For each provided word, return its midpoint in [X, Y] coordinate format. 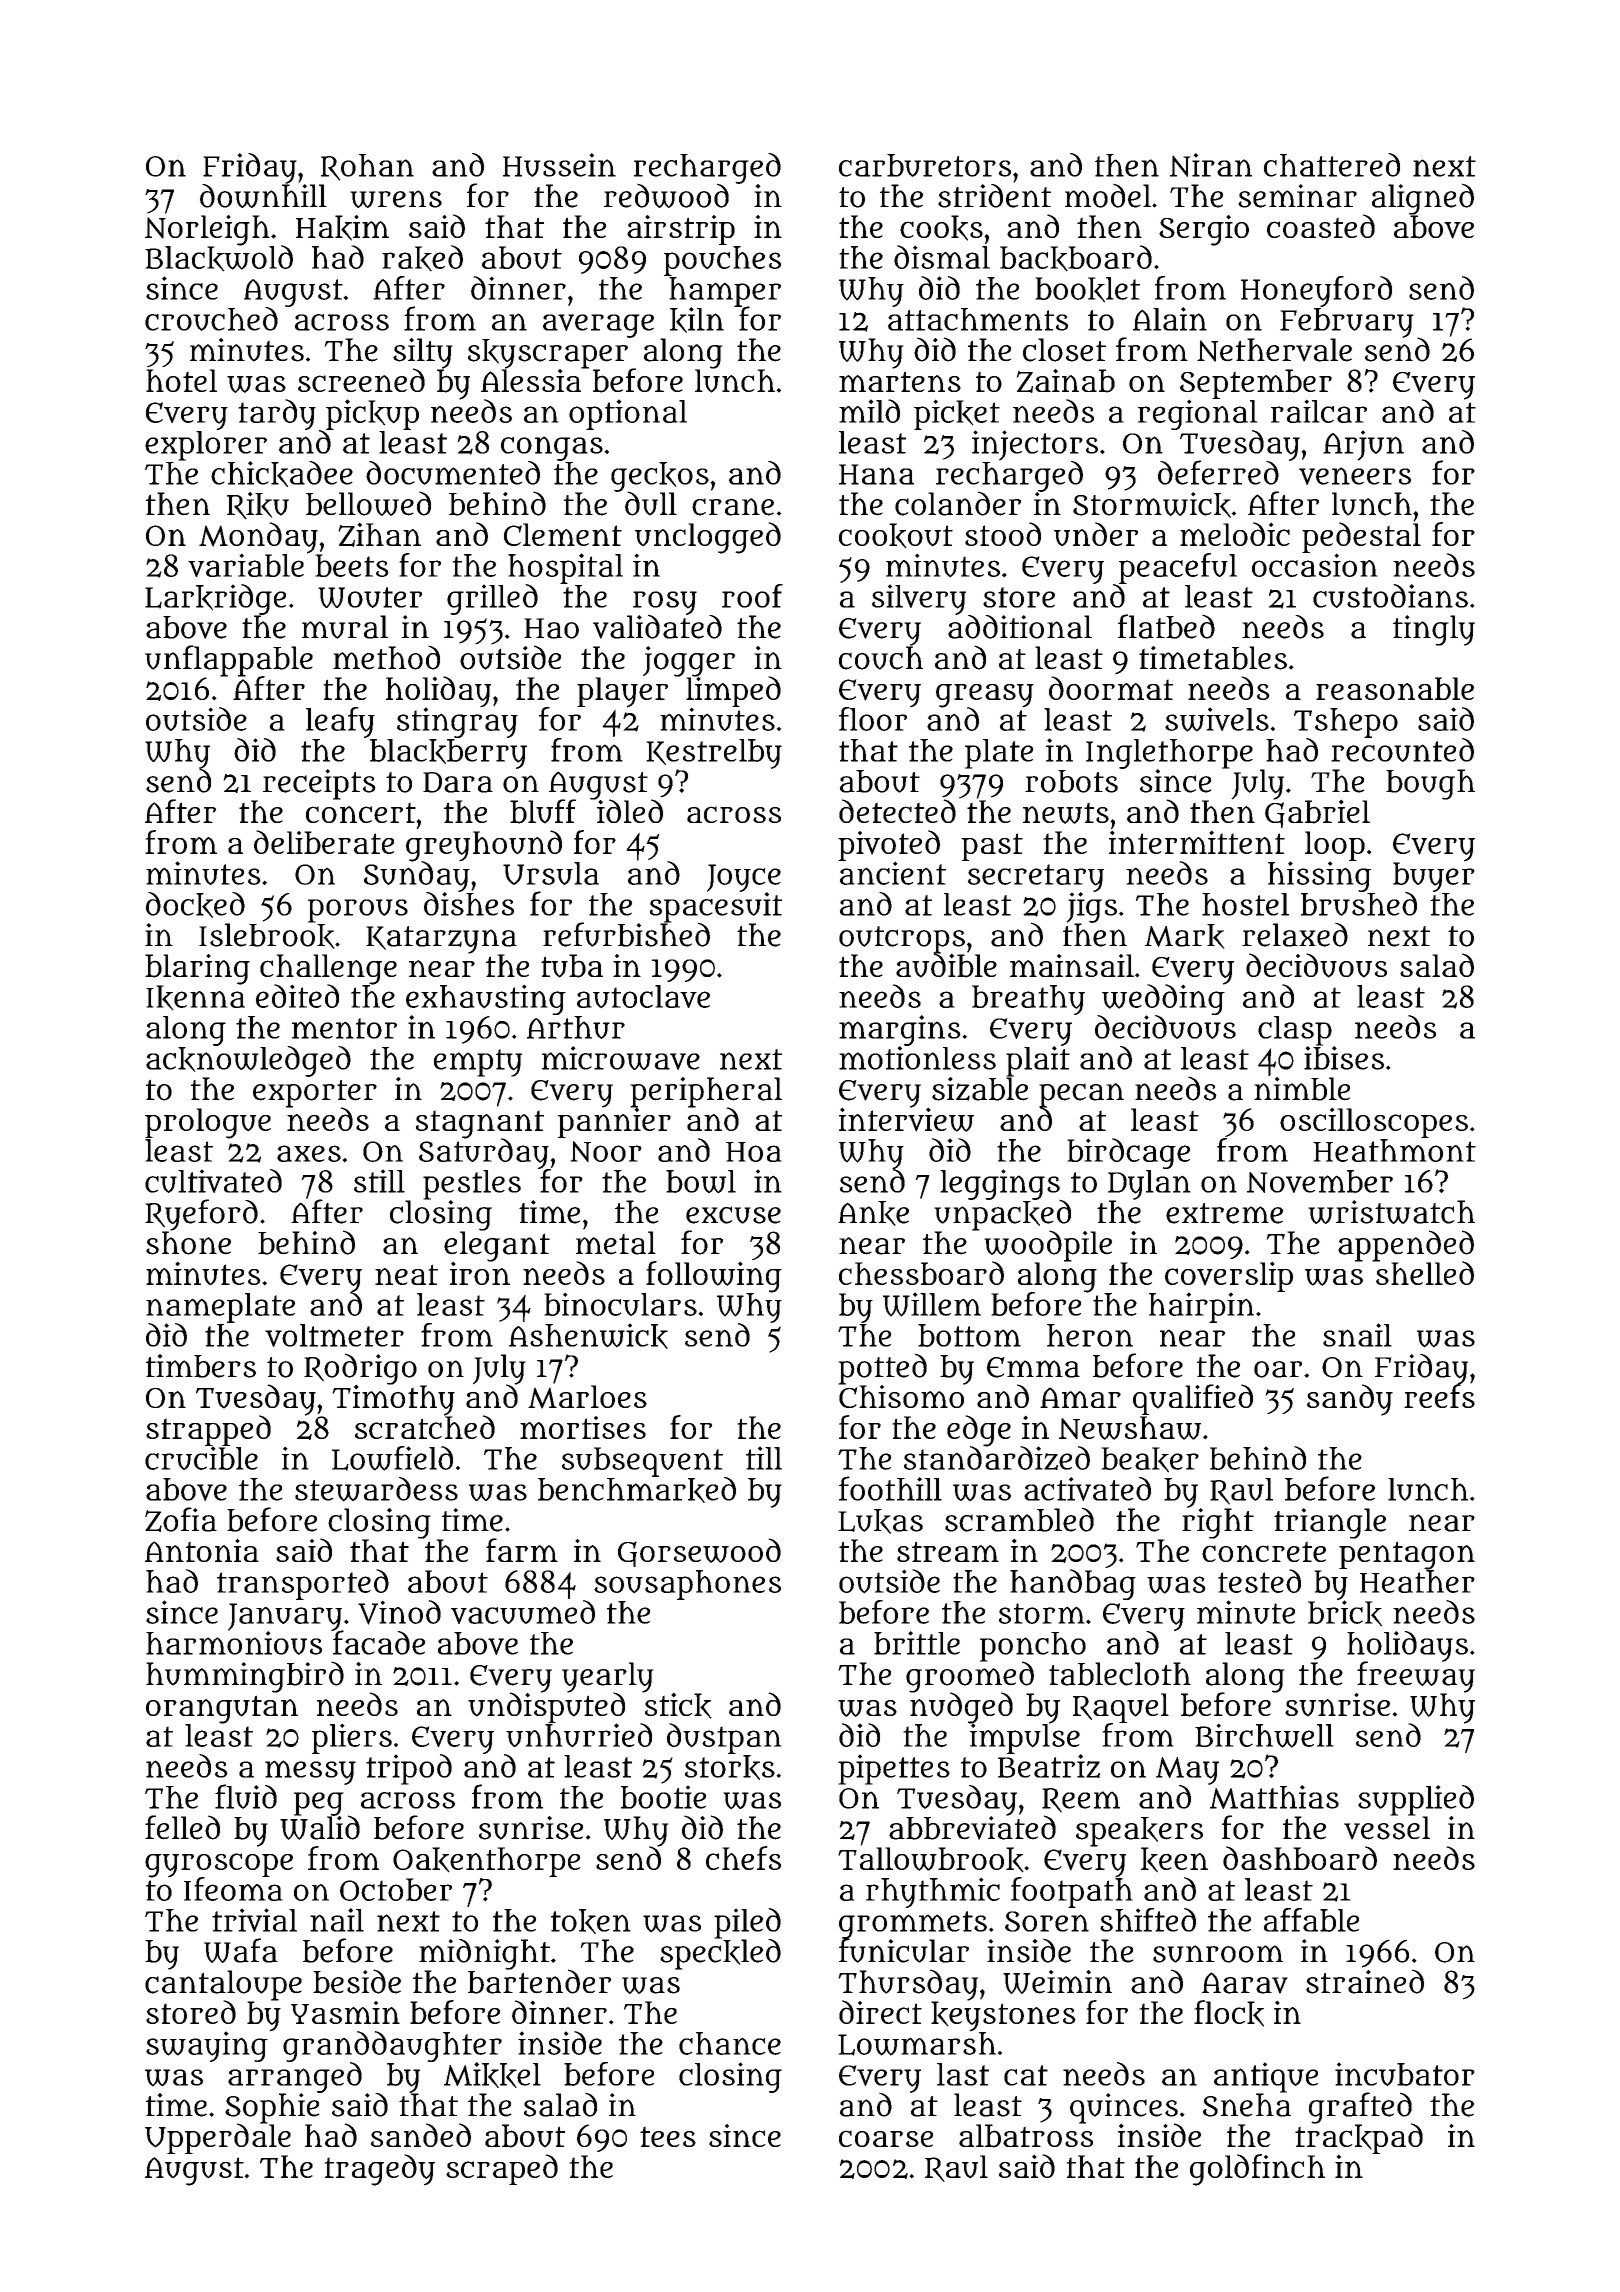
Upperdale [218, 2138]
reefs [1439, 1396]
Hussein [559, 165]
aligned [1423, 199]
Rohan [367, 167]
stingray [457, 722]
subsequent [642, 1462]
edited [297, 996]
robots [1071, 781]
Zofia [181, 1519]
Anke [873, 1213]
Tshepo [1346, 723]
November [1320, 1181]
